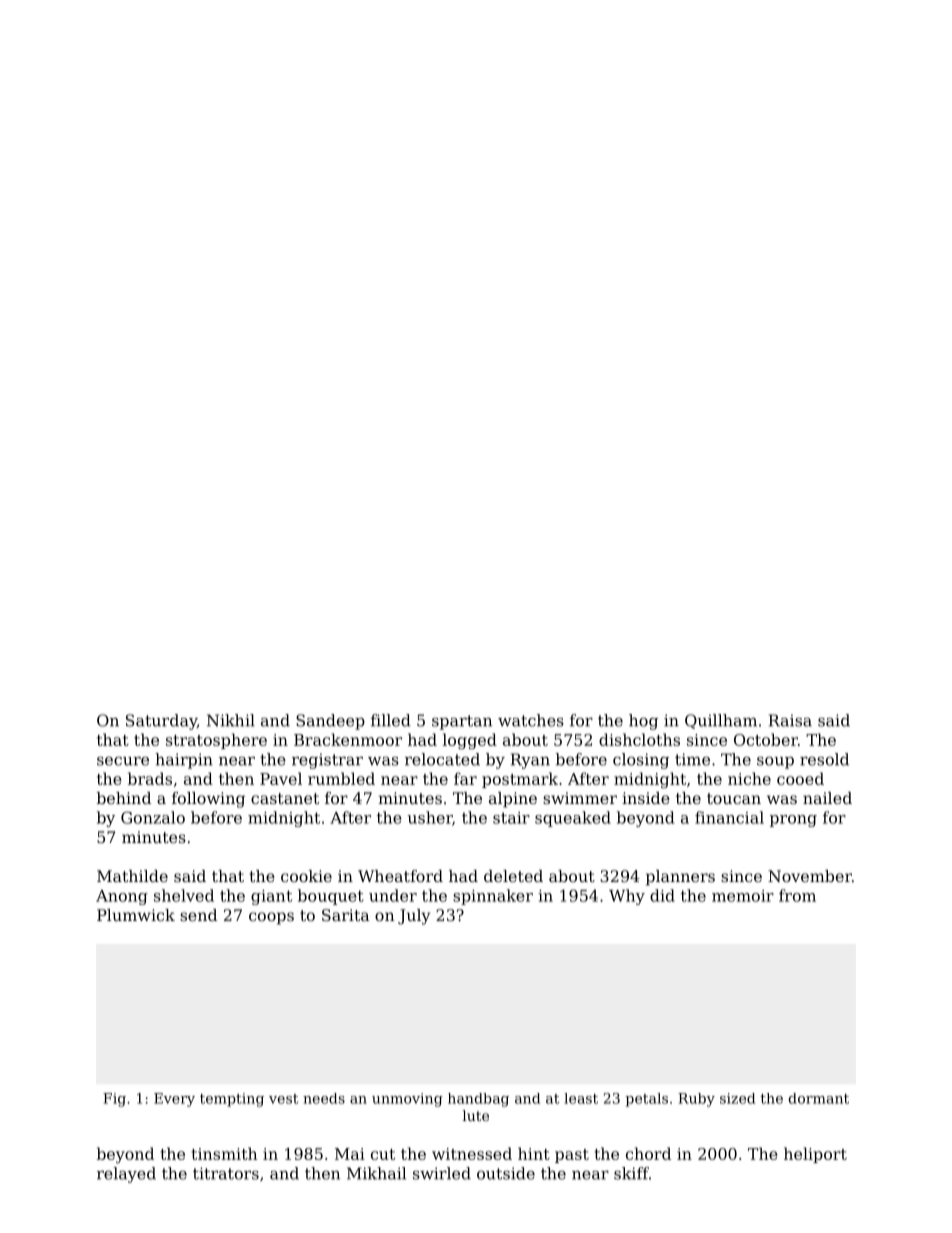  I want to click on relayed, so click(126, 1175).
